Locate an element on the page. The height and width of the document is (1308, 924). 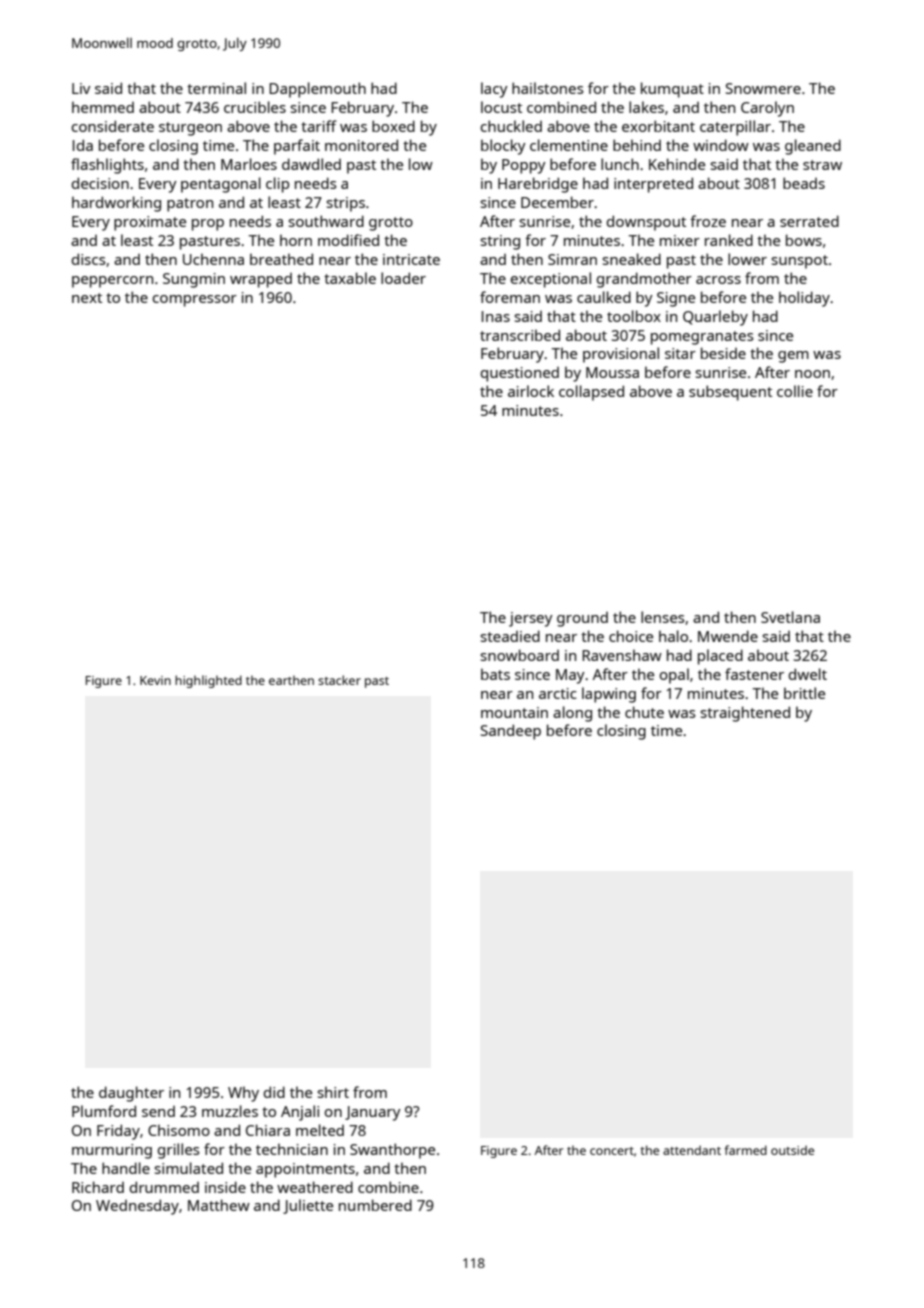
boxed is located at coordinates (393, 126).
